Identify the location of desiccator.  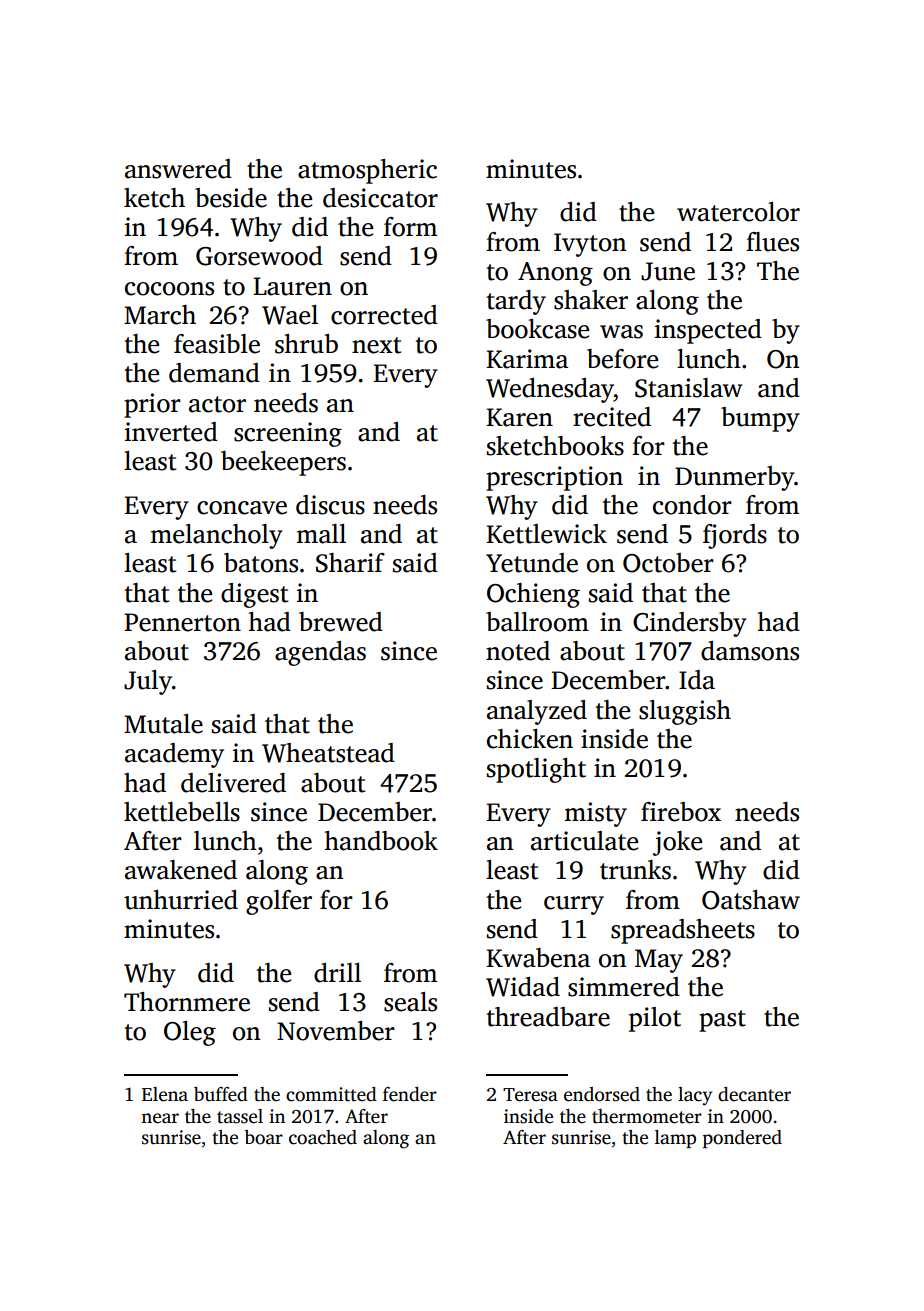
(380, 198).
